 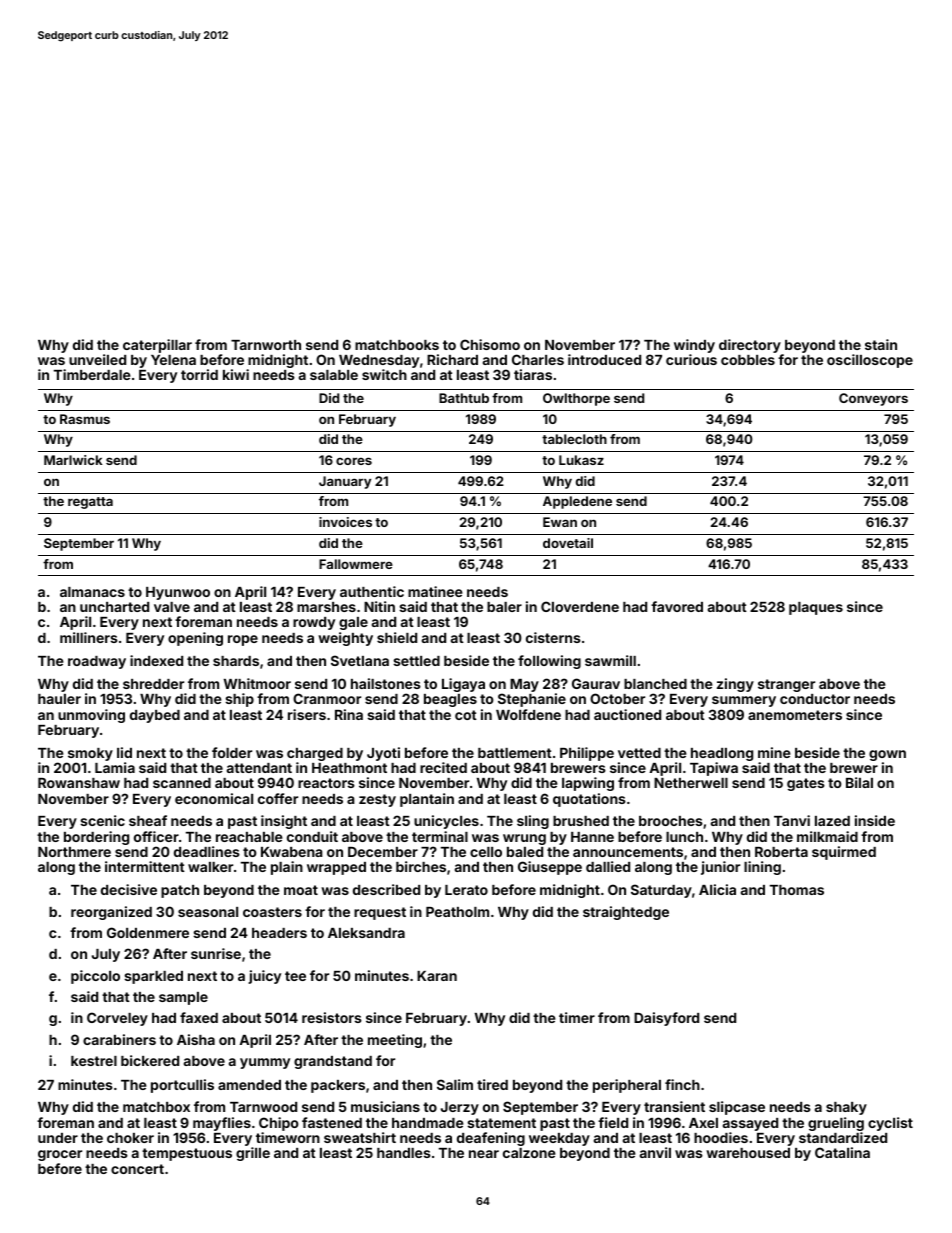 What do you see at coordinates (437, 976) in the screenshot?
I see `Karan` at bounding box center [437, 976].
